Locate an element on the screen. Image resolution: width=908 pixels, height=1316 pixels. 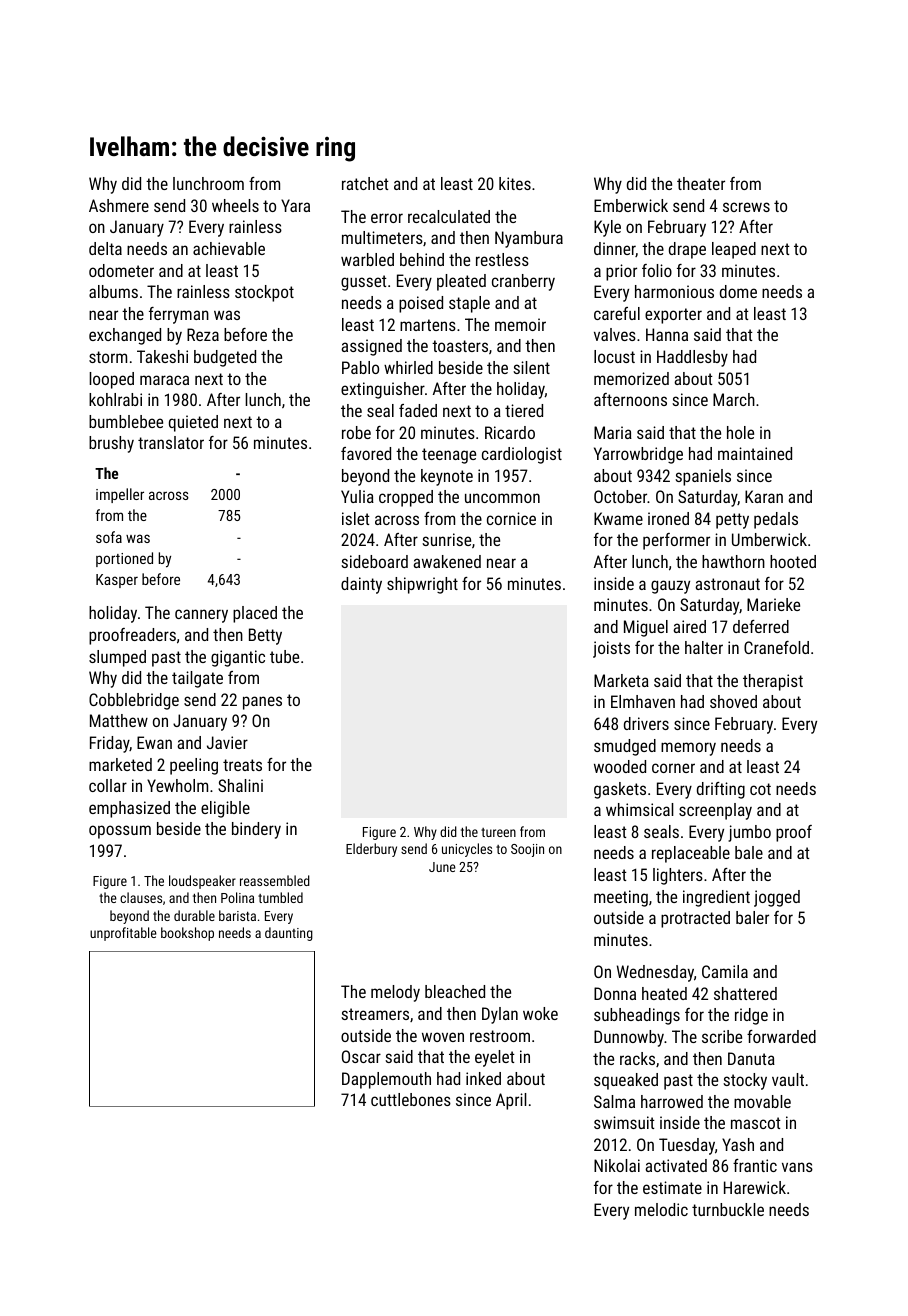
tureen is located at coordinates (498, 832).
